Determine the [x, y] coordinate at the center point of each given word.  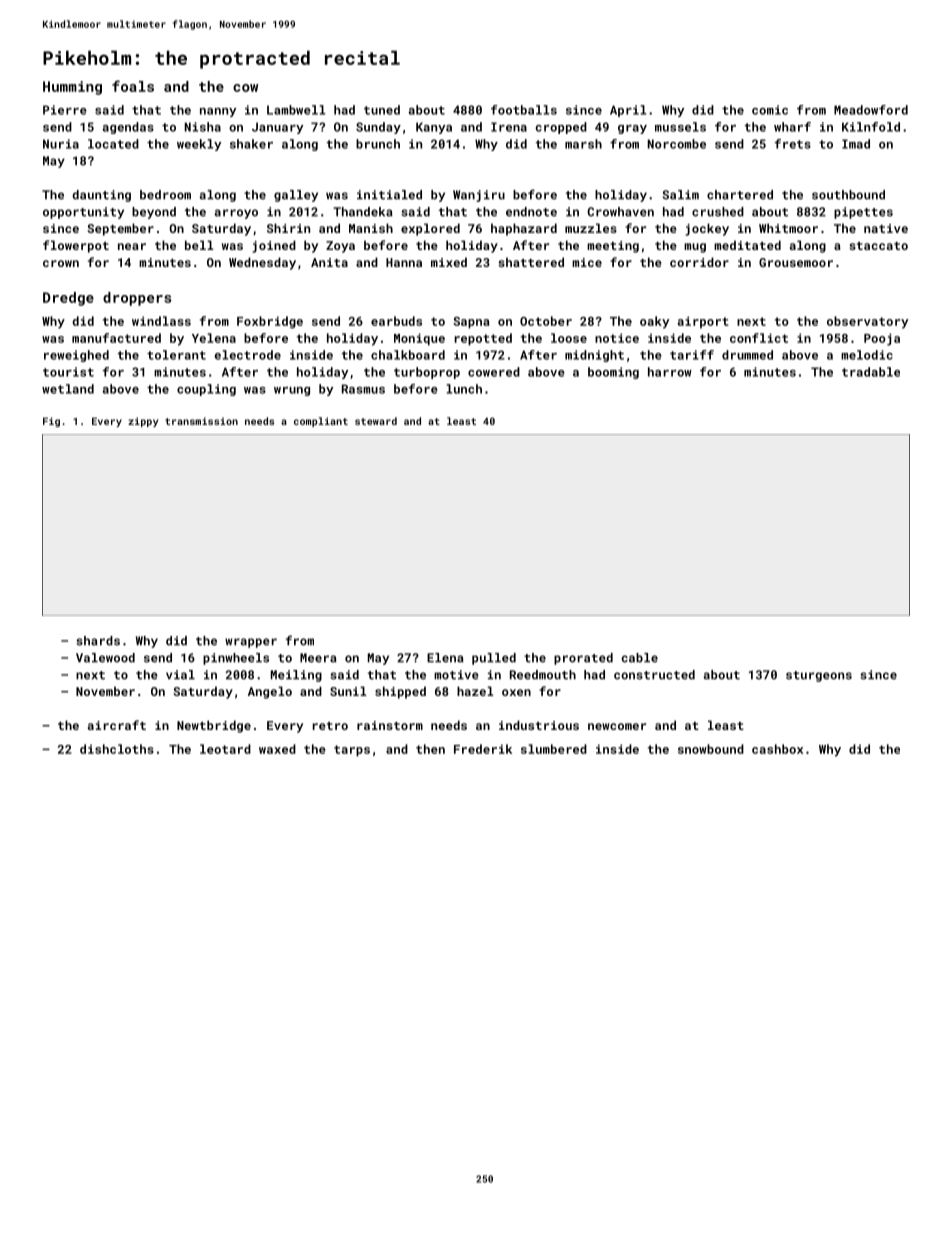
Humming [72, 88]
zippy [143, 422]
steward [376, 421]
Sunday [378, 128]
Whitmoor [788, 228]
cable [640, 658]
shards [98, 641]
